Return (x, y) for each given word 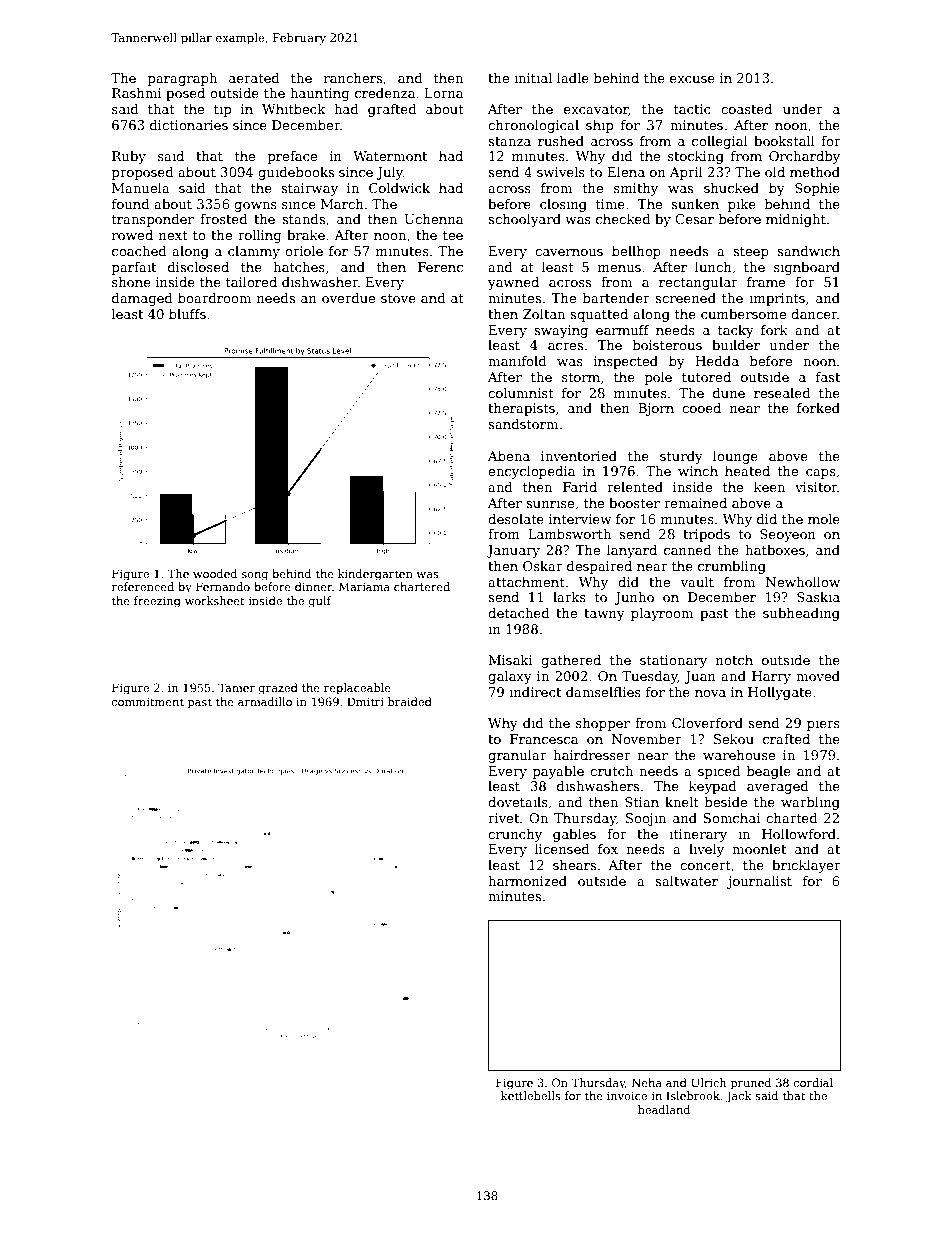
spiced (719, 772)
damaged (142, 299)
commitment (148, 702)
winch (698, 471)
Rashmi (136, 93)
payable (558, 772)
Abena (509, 456)
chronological (533, 126)
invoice (627, 1096)
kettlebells (531, 1095)
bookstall (784, 141)
